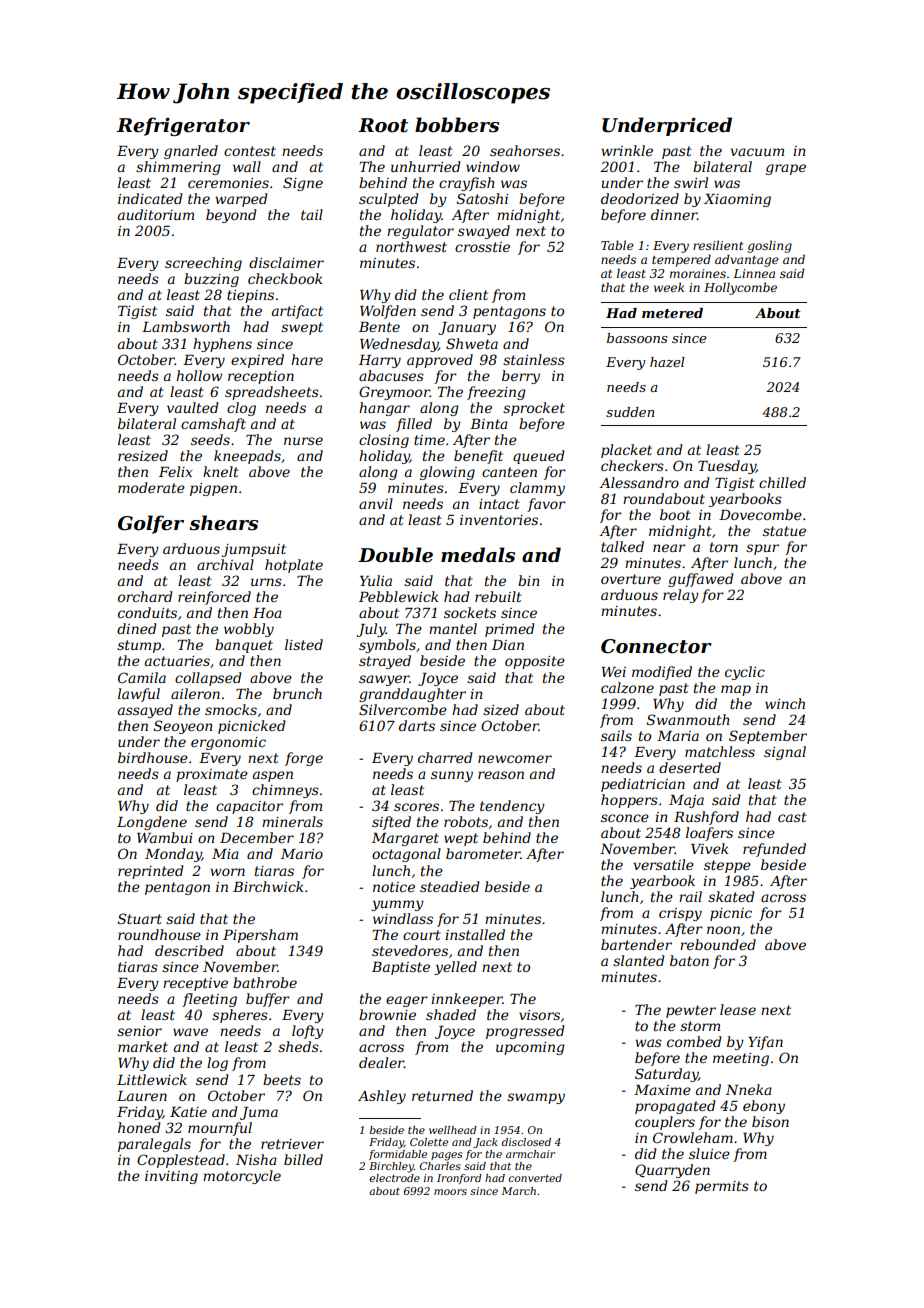 This document has height=1308, width=924. What do you see at coordinates (727, 467) in the document?
I see `Tuesday` at bounding box center [727, 467].
